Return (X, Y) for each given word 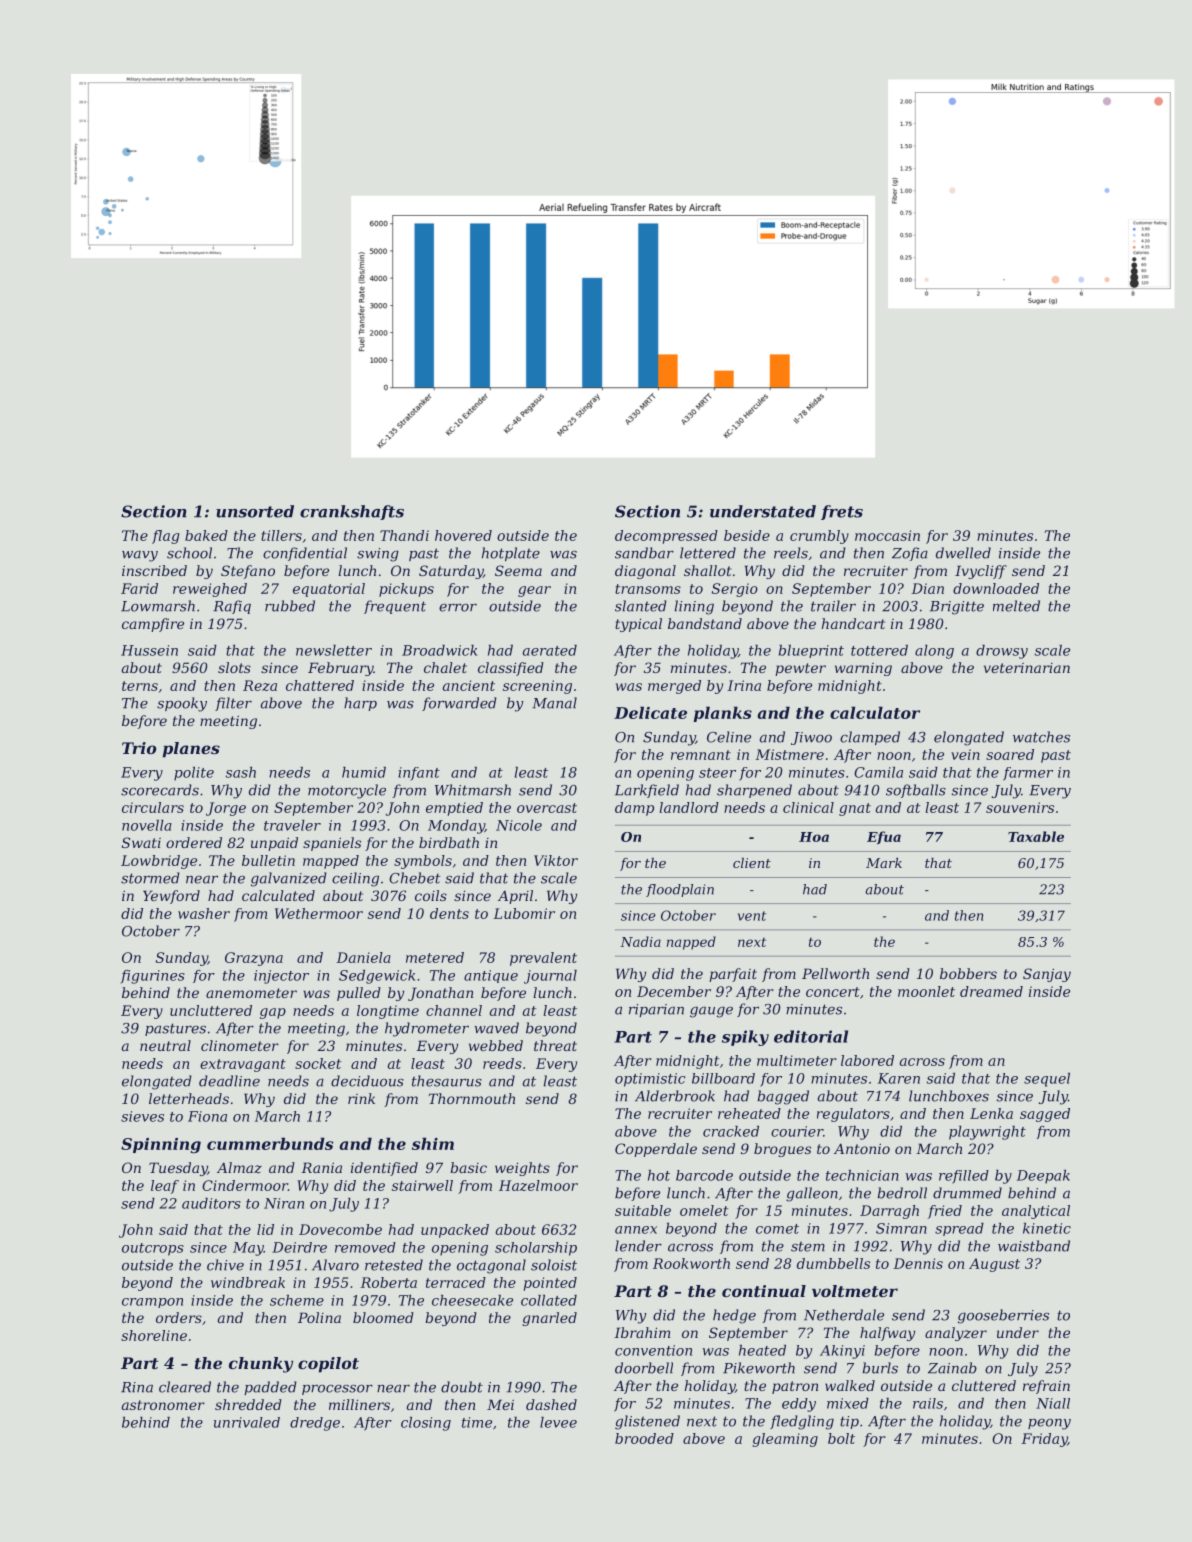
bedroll (902, 1193)
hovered (463, 535)
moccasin (887, 535)
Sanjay (1047, 975)
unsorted (255, 511)
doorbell (644, 1368)
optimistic (650, 1080)
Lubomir (524, 913)
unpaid (274, 844)
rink (361, 1098)
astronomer (163, 1405)
